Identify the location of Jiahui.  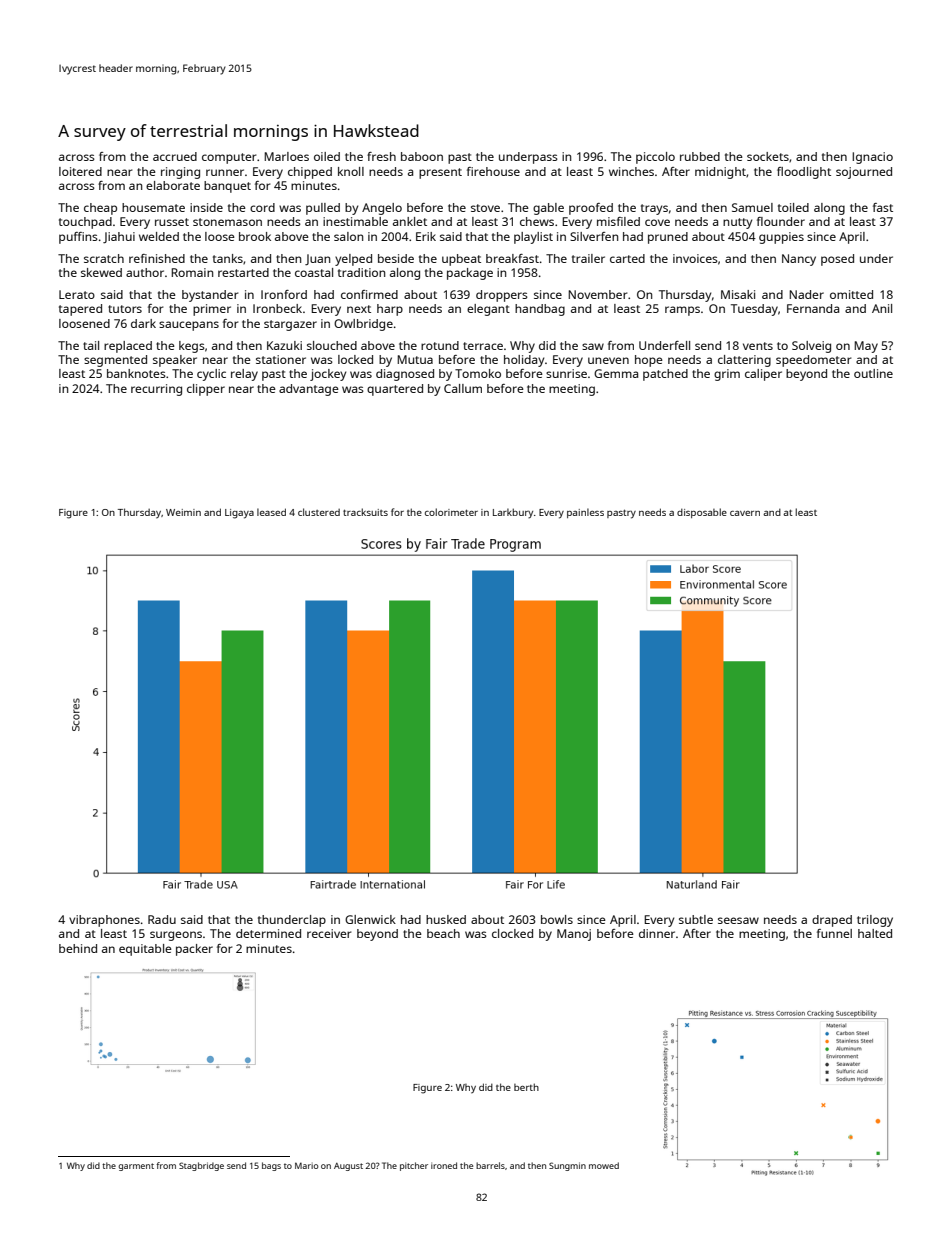
(119, 238).
